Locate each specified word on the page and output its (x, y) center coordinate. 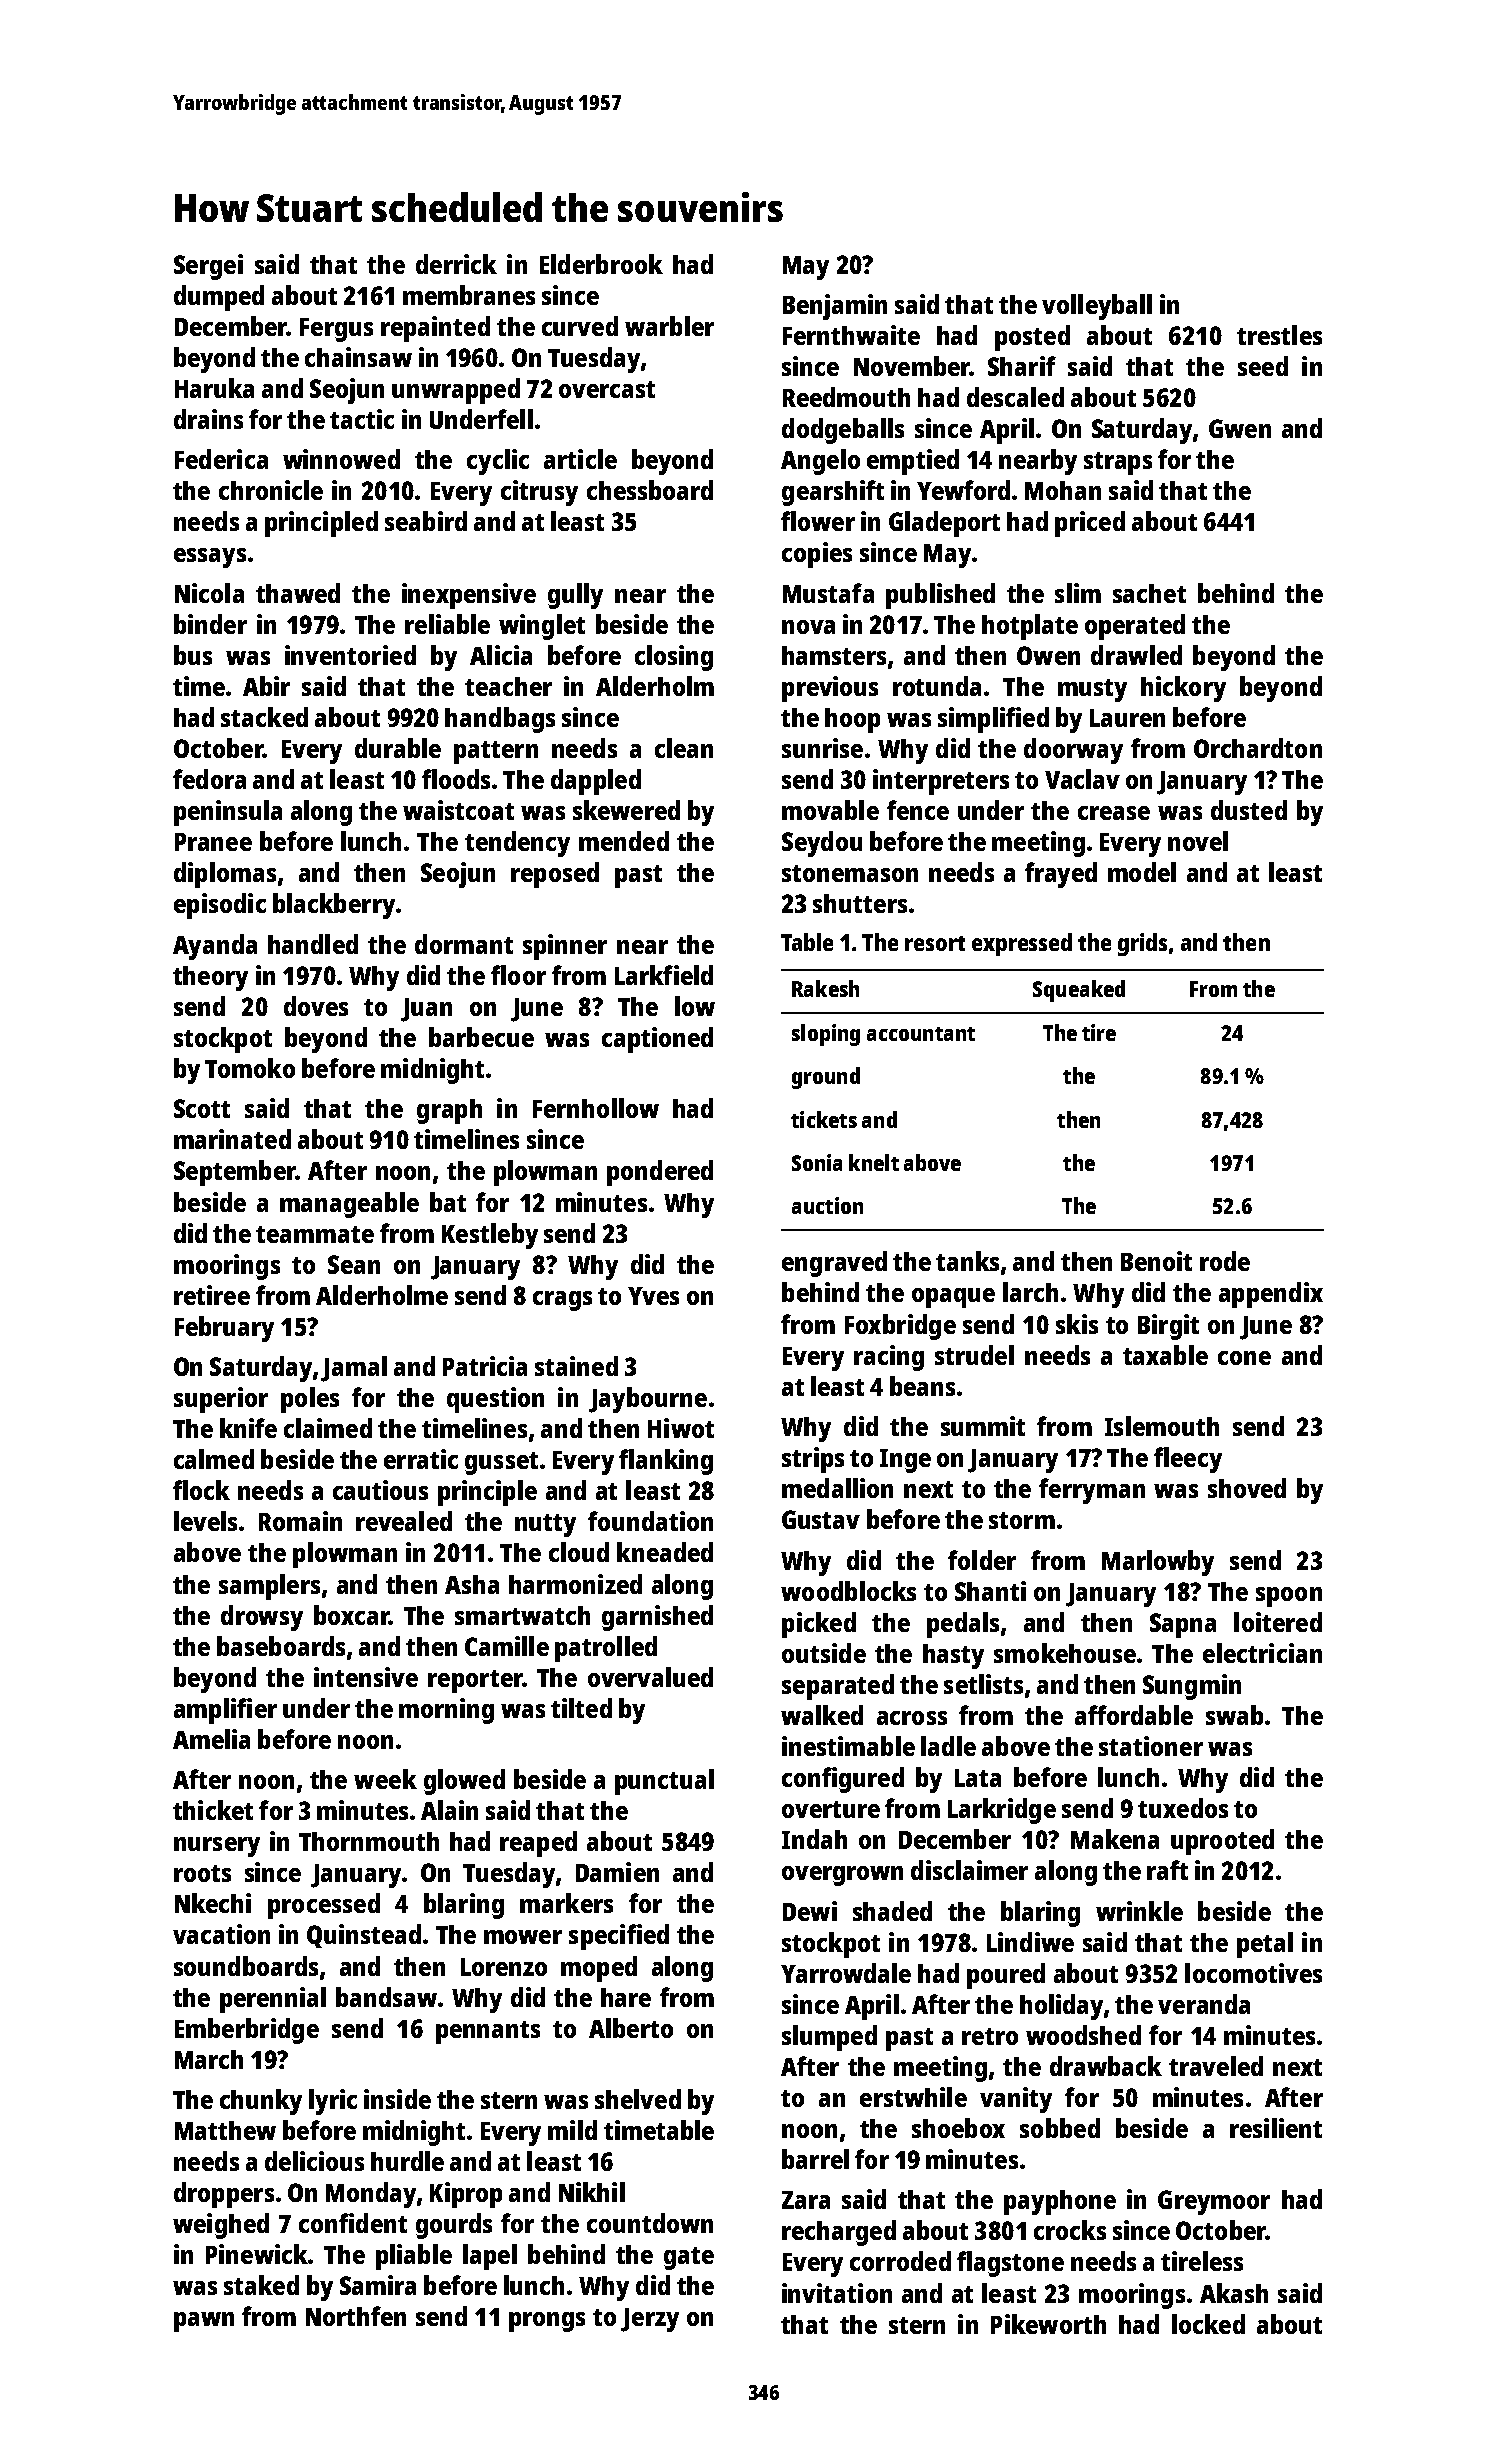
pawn (204, 2322)
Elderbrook (601, 264)
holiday (1061, 2007)
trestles (1279, 335)
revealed (404, 1521)
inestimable (848, 1746)
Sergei (208, 267)
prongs (547, 2322)
